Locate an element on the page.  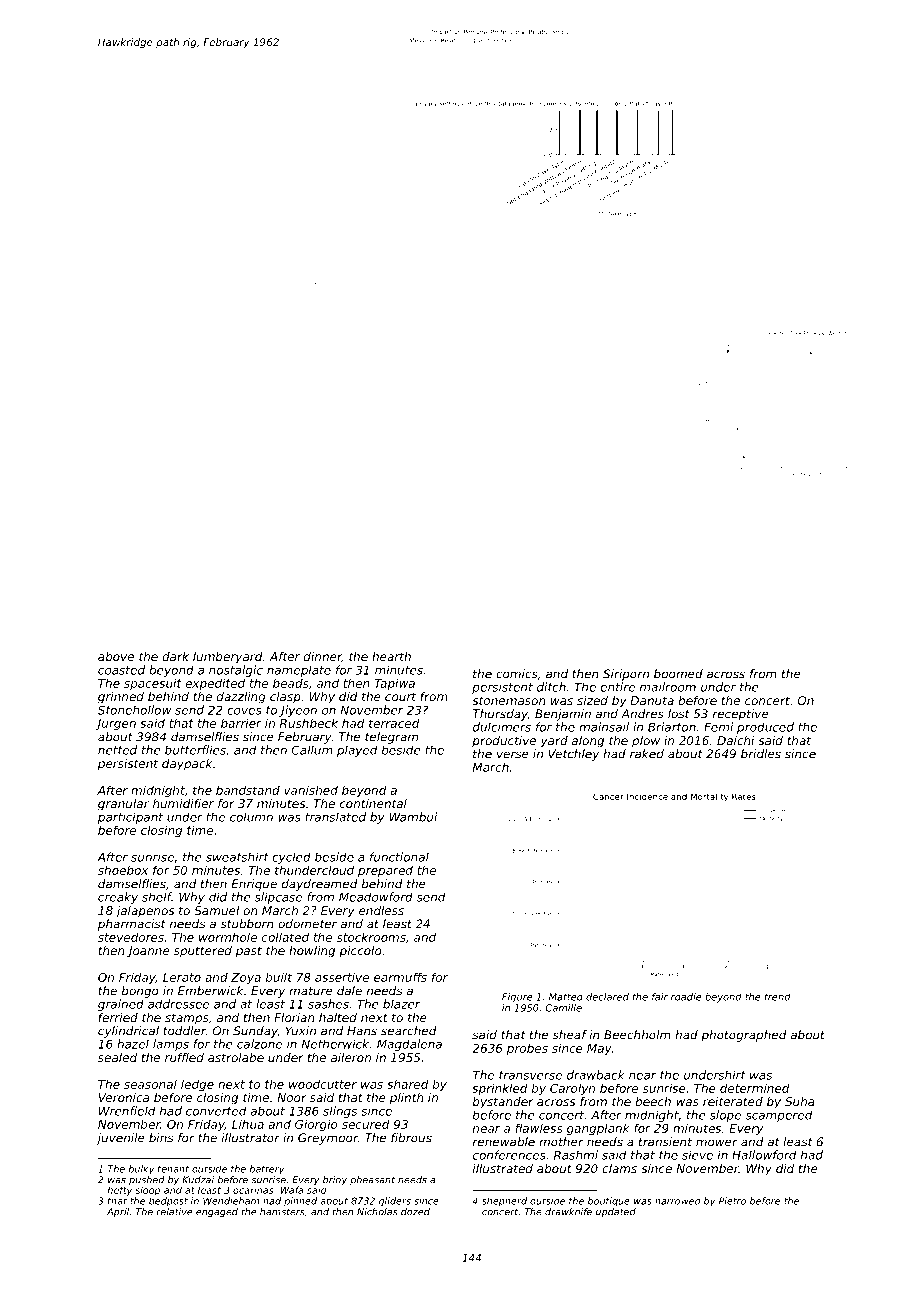
trend is located at coordinates (778, 997).
